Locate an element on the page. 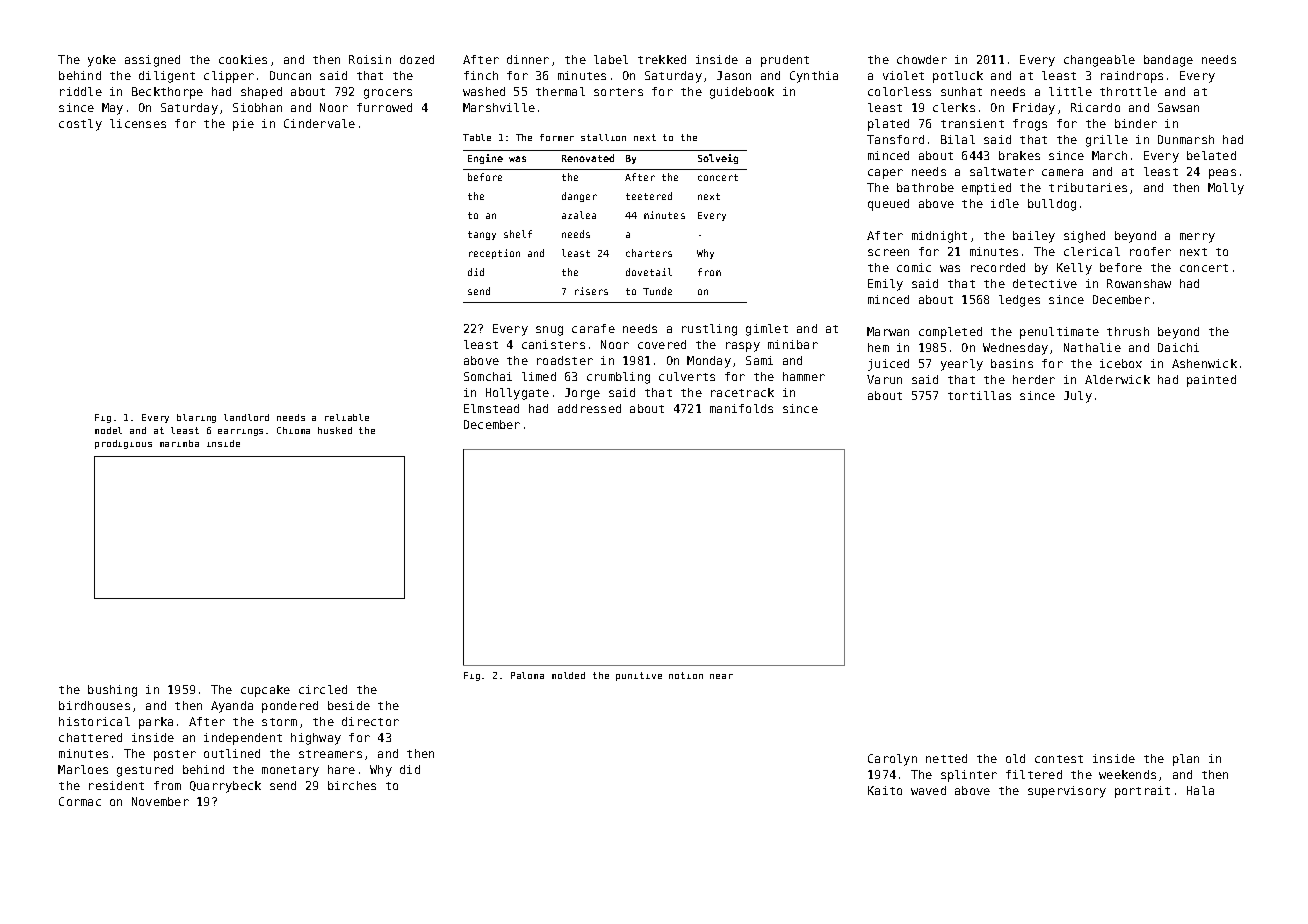  Wednesday is located at coordinates (1015, 349).
